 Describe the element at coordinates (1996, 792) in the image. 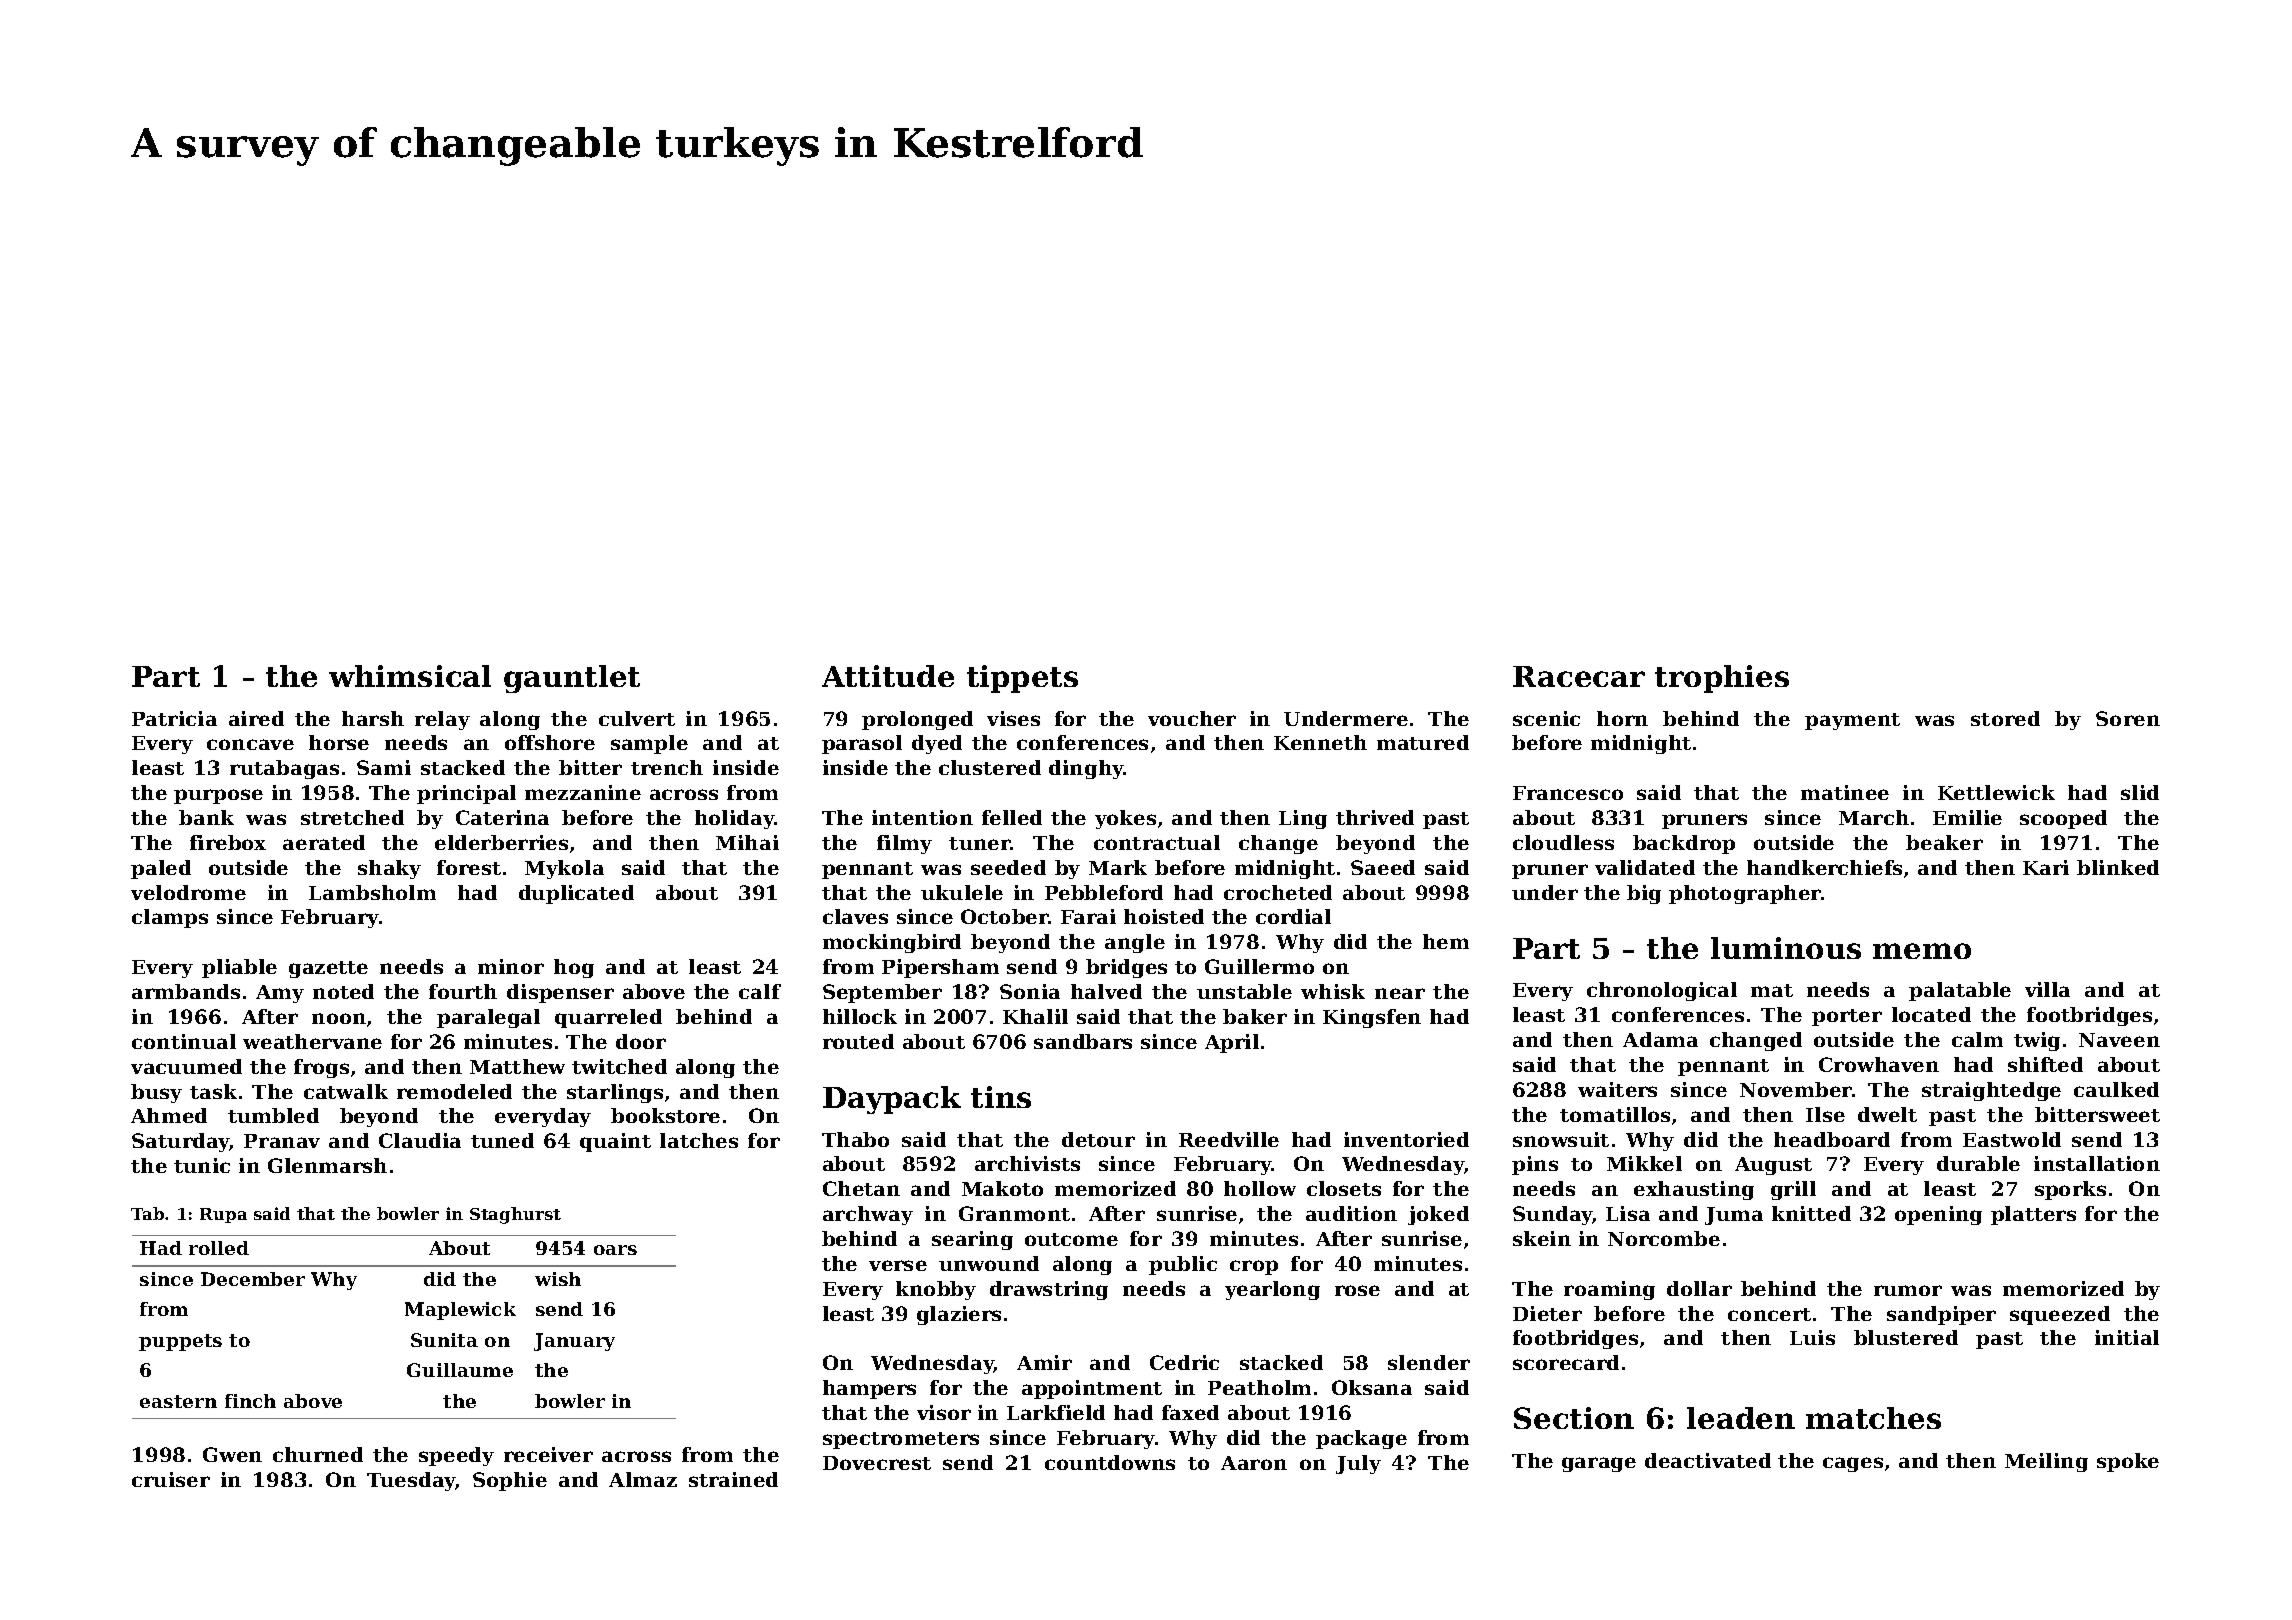

I see `Kettlewick` at that location.
